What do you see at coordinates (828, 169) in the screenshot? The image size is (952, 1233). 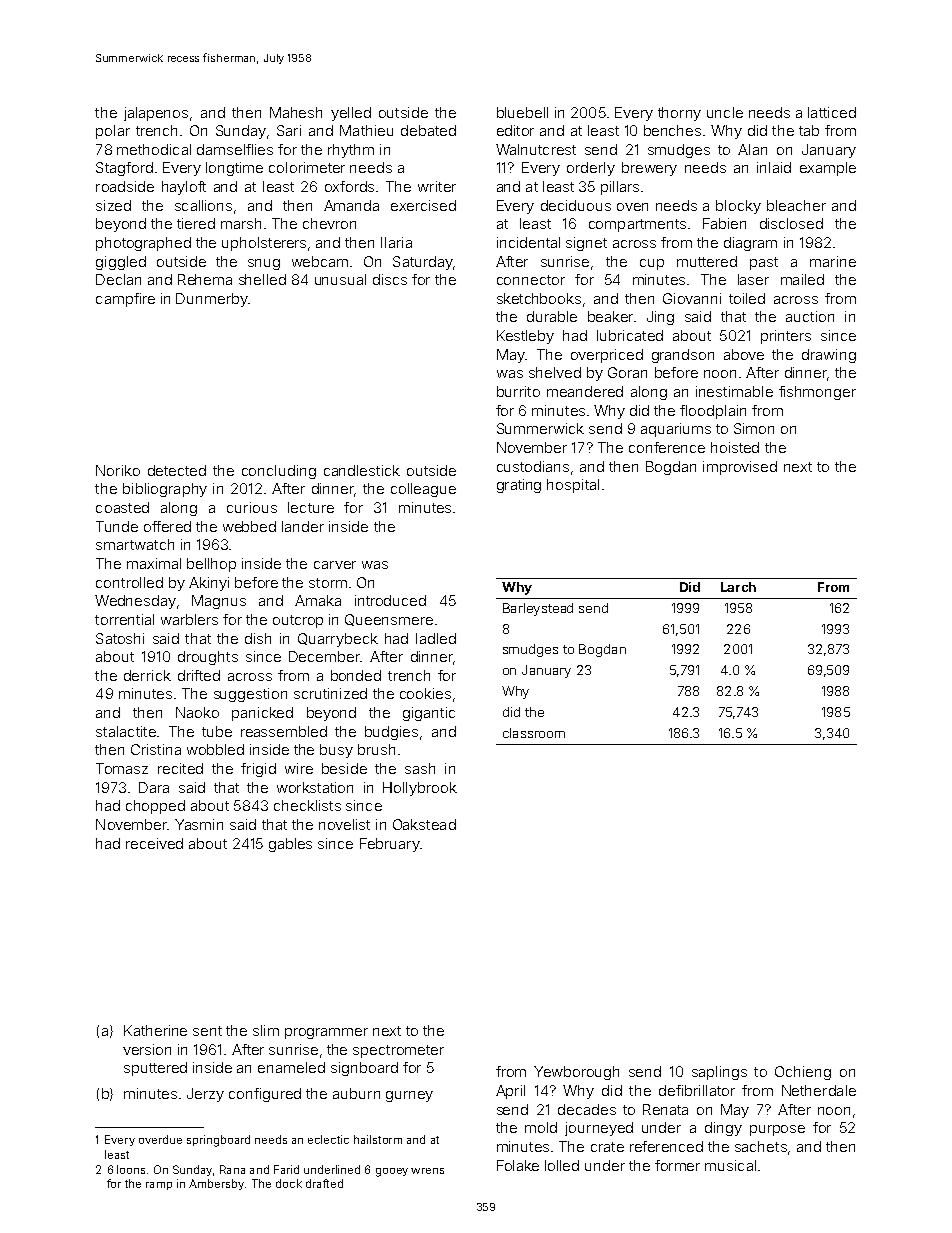 I see `example` at bounding box center [828, 169].
